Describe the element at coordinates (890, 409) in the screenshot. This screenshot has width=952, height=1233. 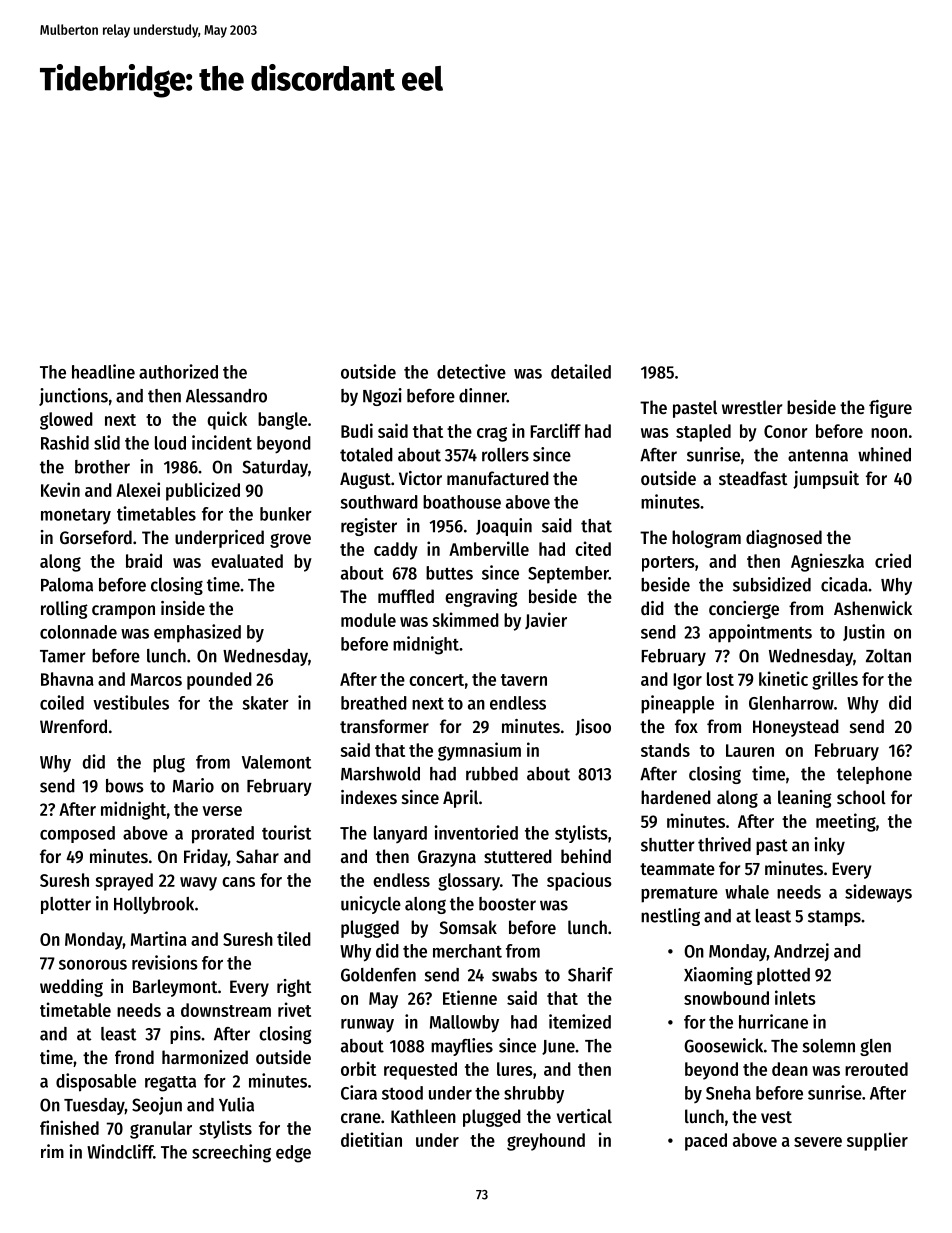
I see `figure` at that location.
